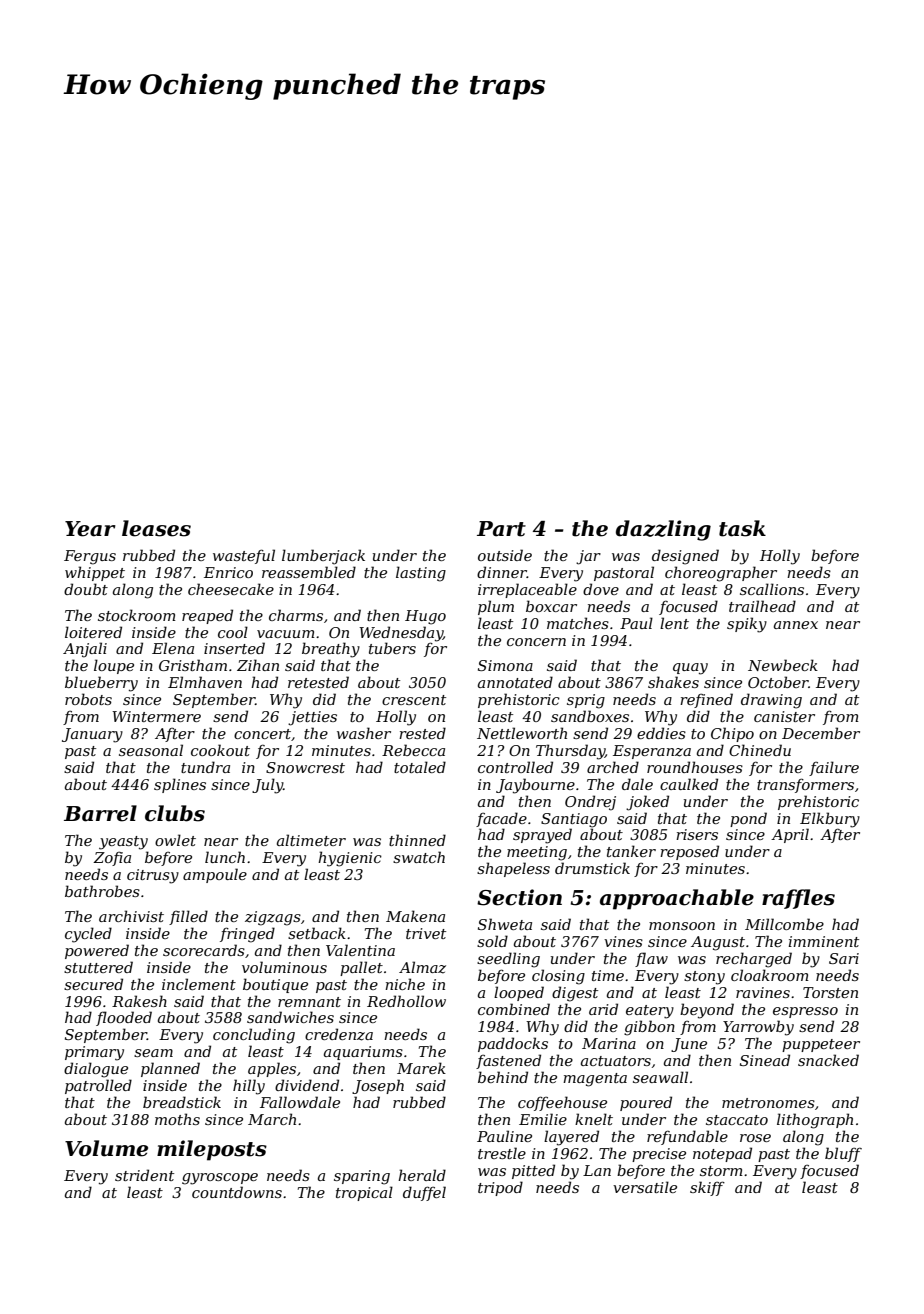  What do you see at coordinates (414, 700) in the page?
I see `crescent` at bounding box center [414, 700].
